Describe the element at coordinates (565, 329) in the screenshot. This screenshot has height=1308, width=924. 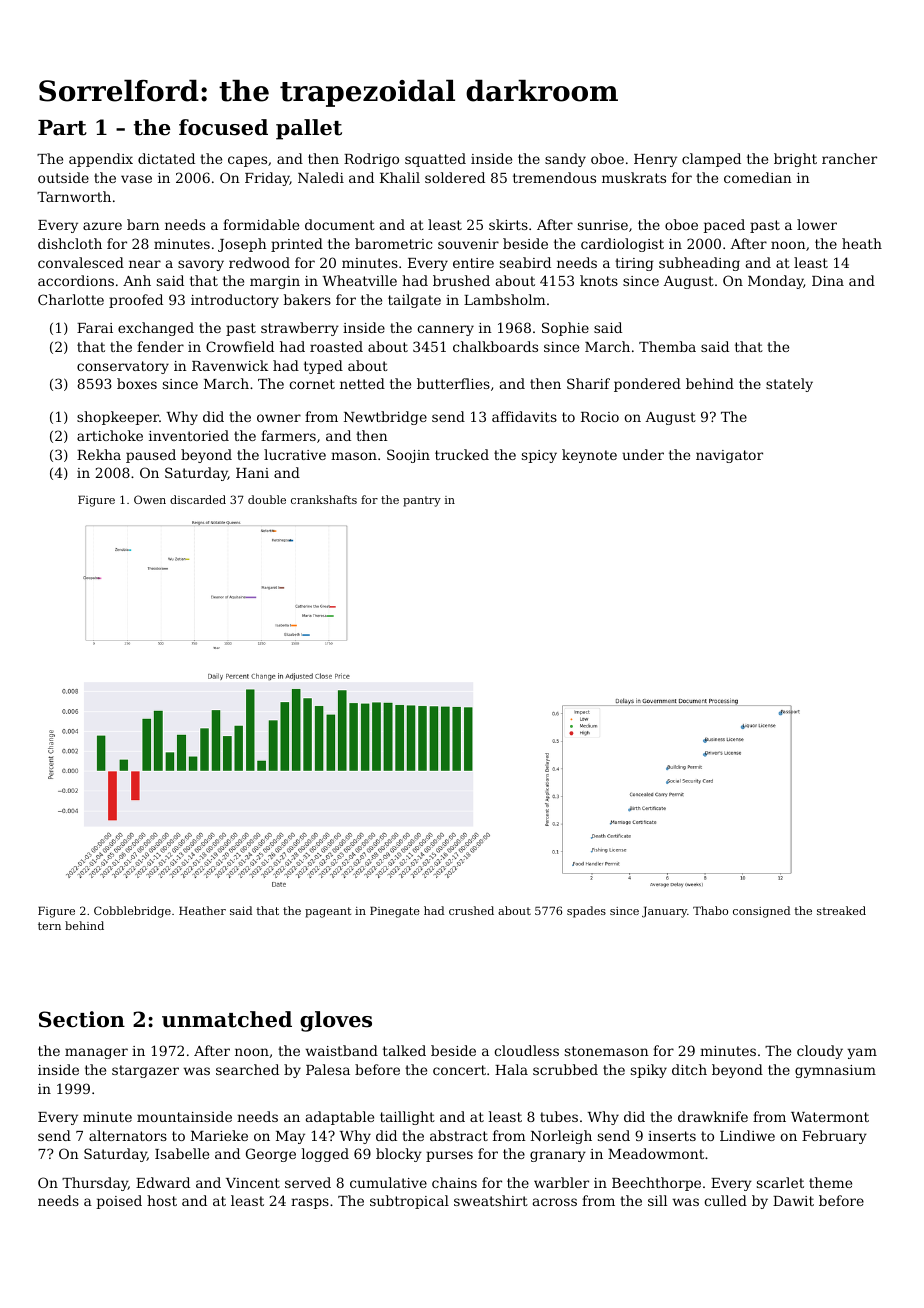
I see `Sophie` at that location.
